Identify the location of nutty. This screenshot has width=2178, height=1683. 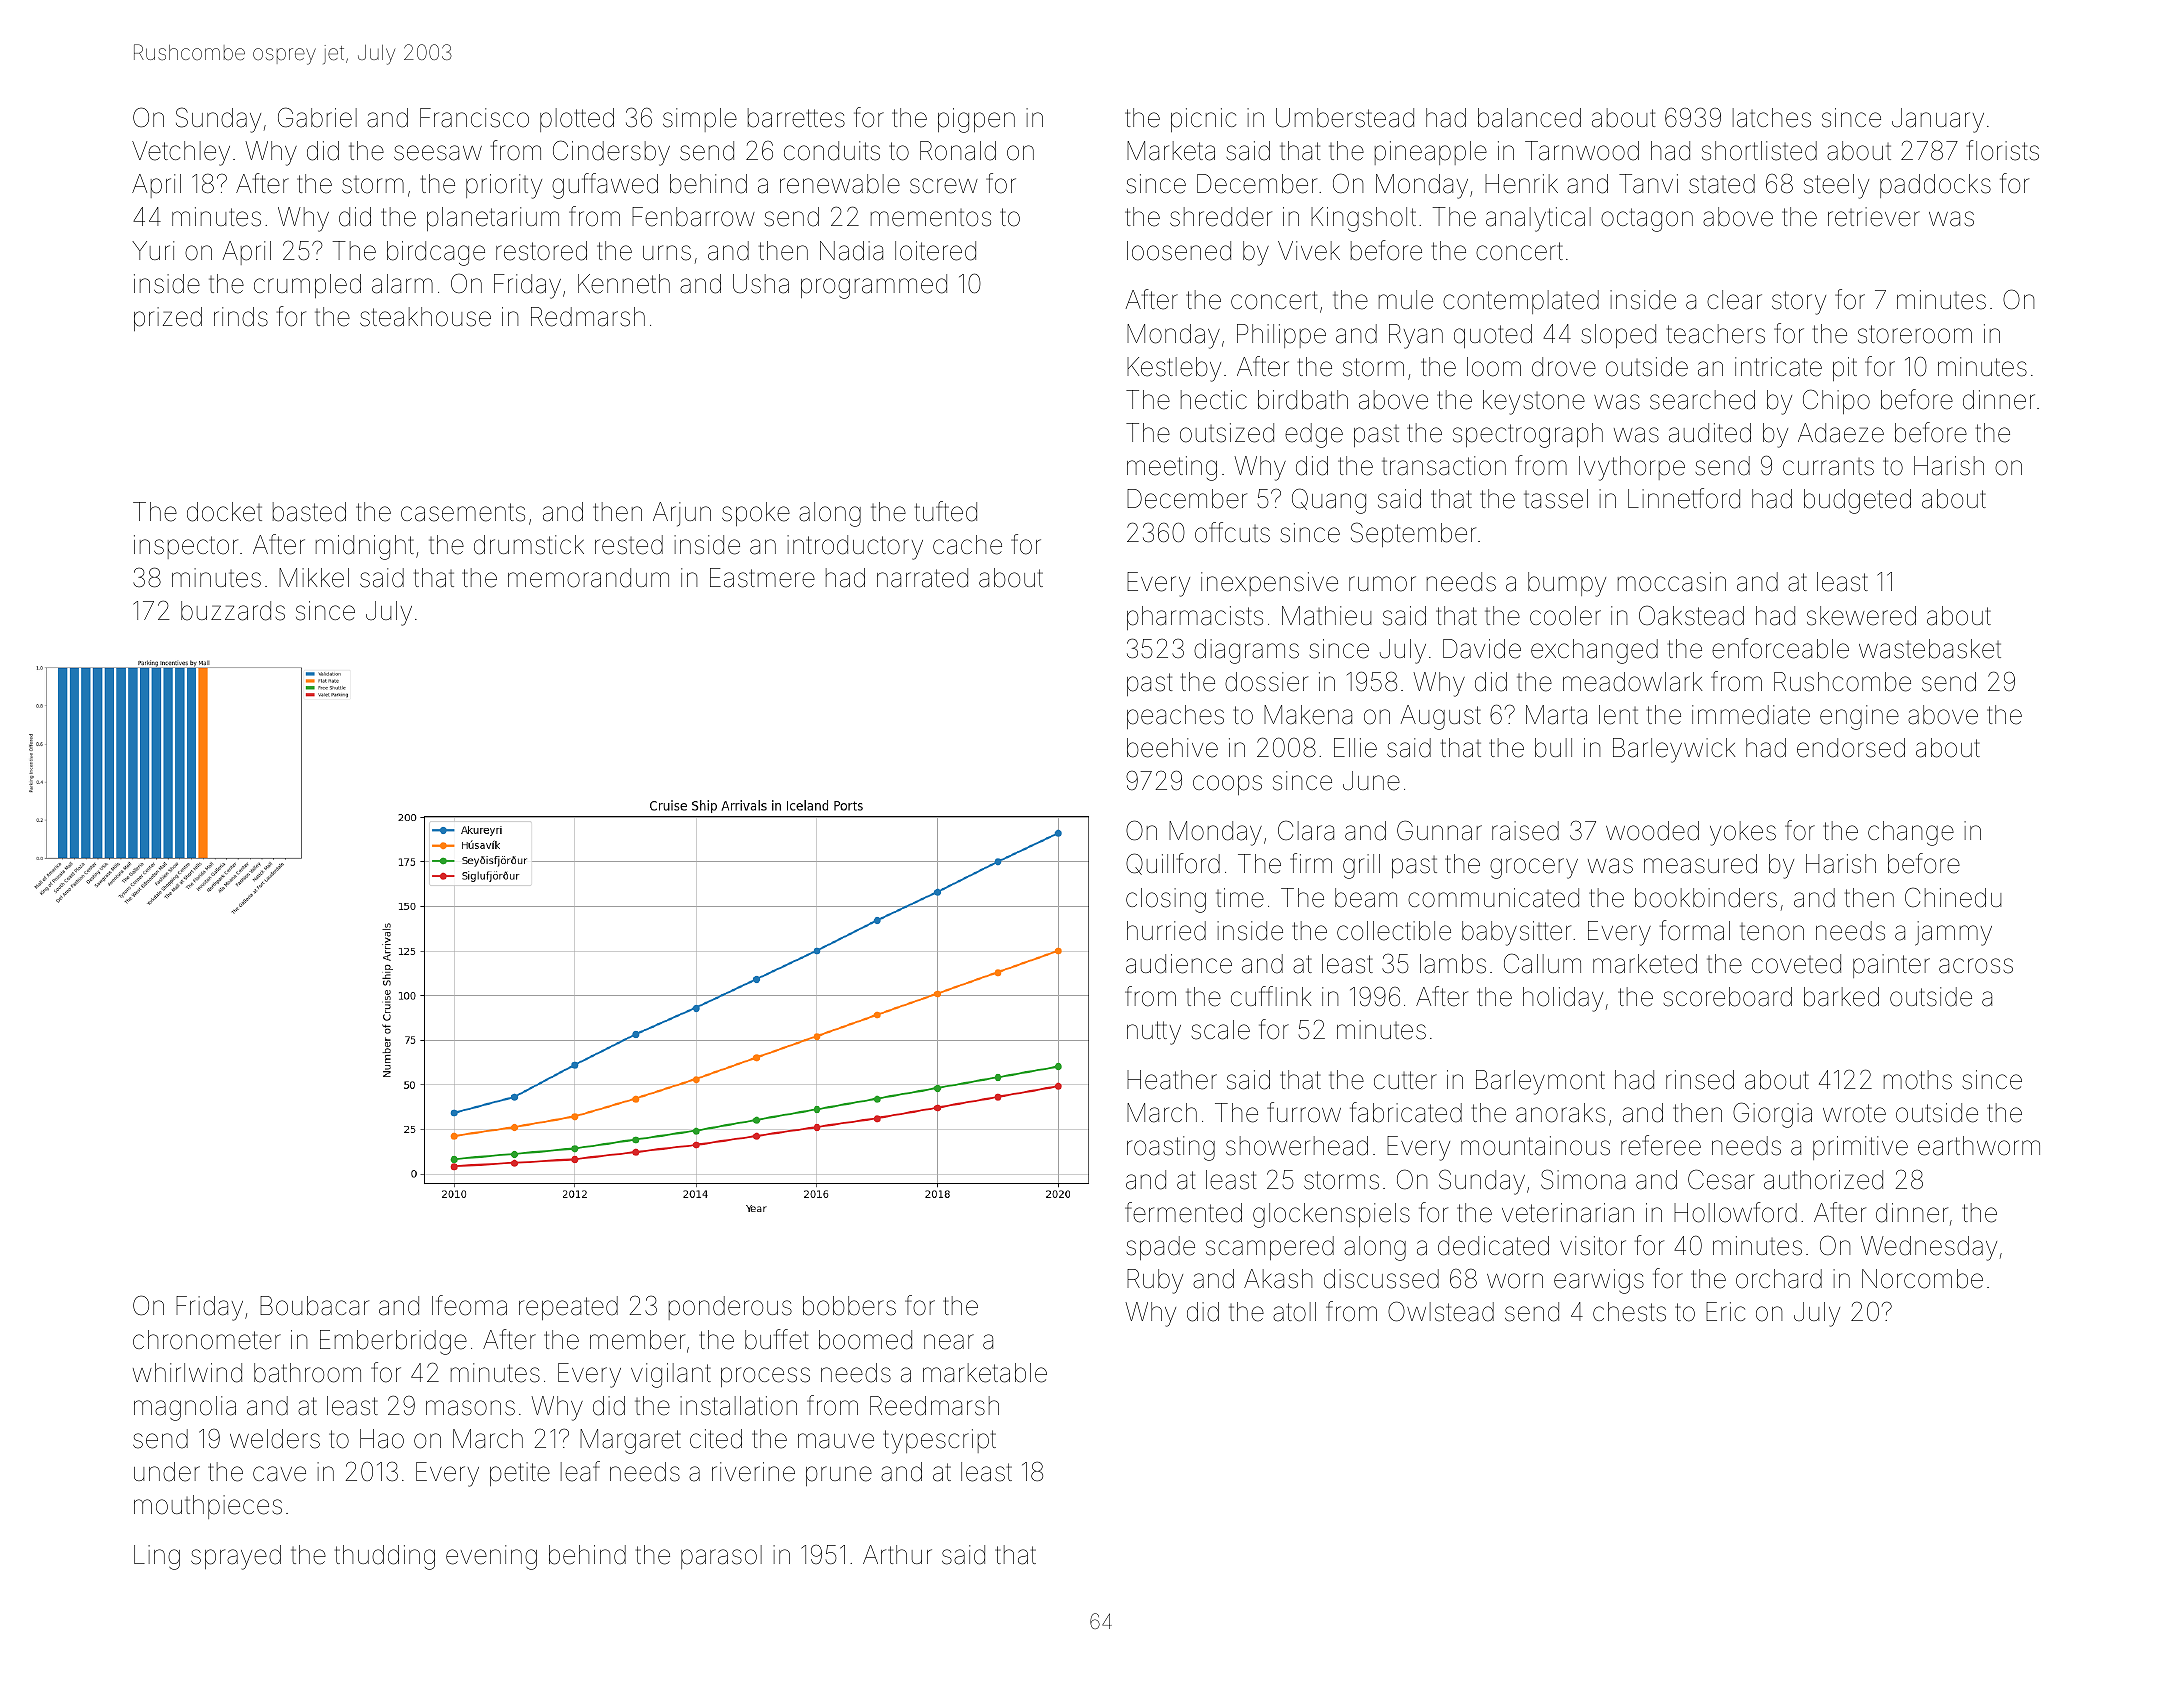
(1154, 1033).
